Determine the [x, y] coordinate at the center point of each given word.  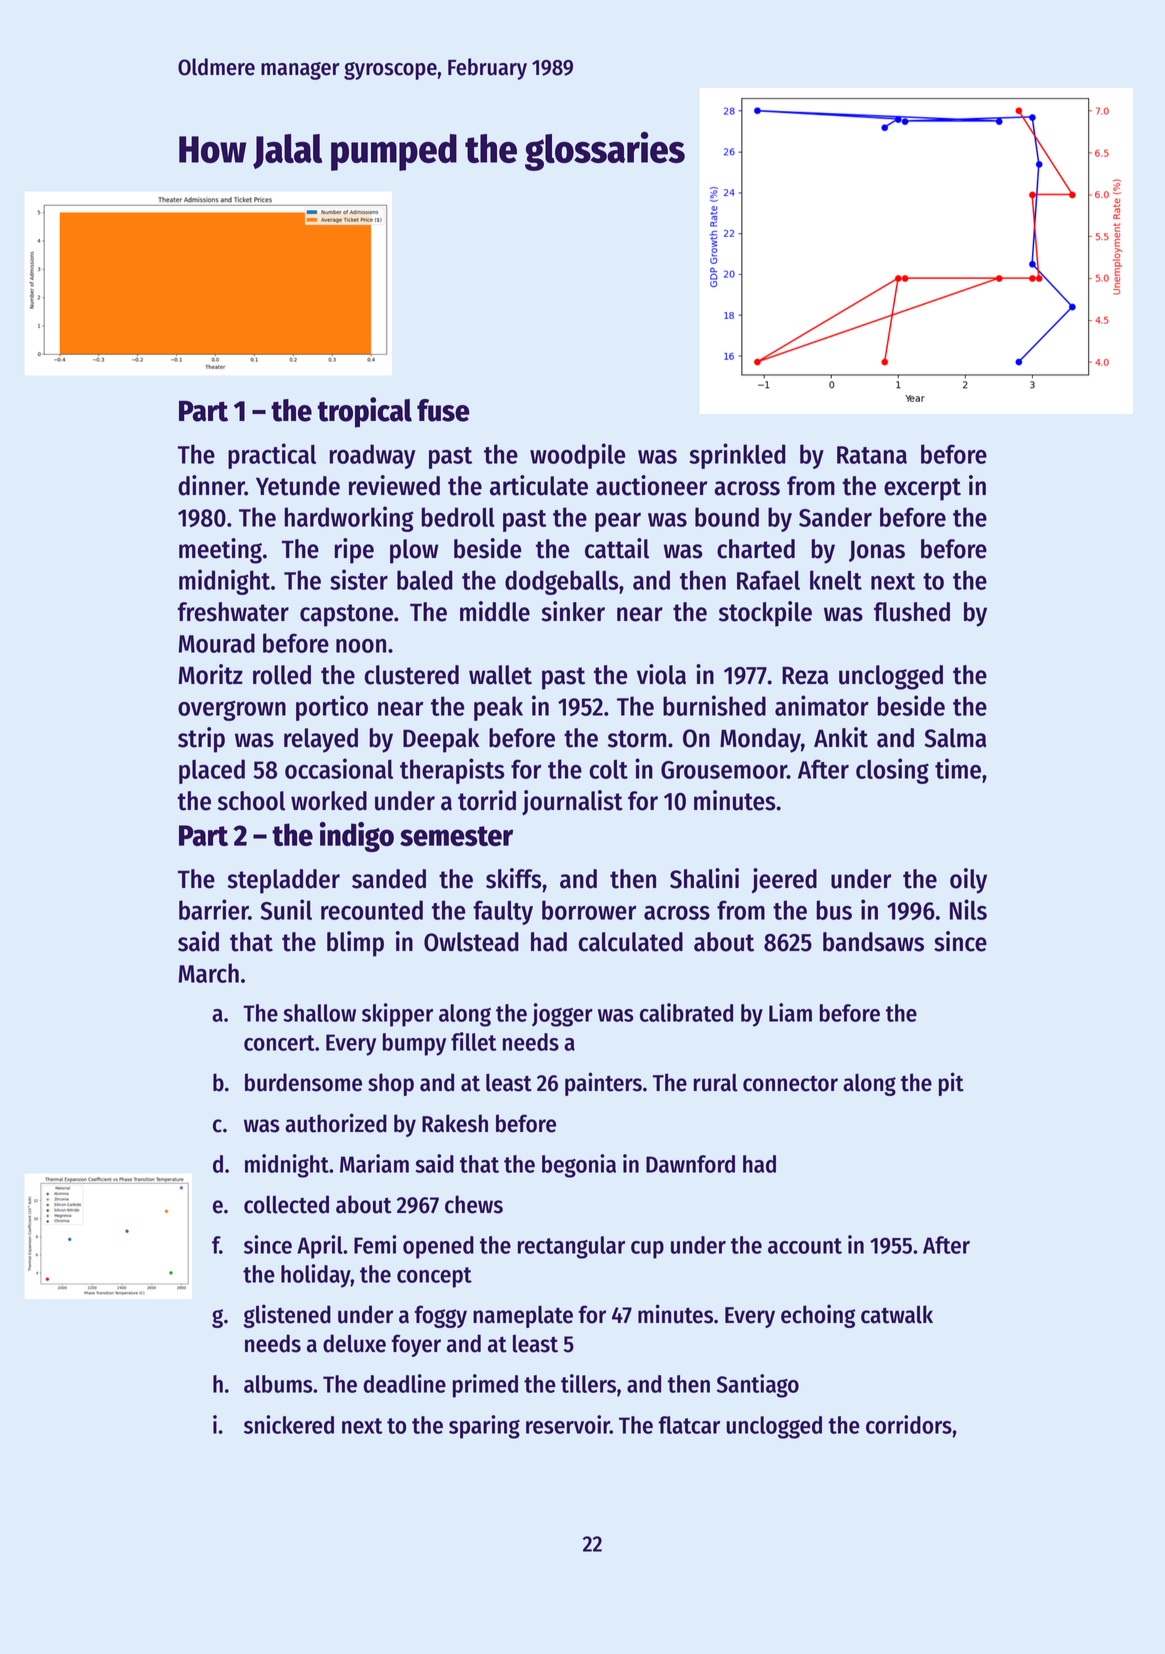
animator [822, 705]
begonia [579, 1166]
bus [834, 910]
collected [286, 1204]
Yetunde [298, 486]
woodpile [577, 456]
